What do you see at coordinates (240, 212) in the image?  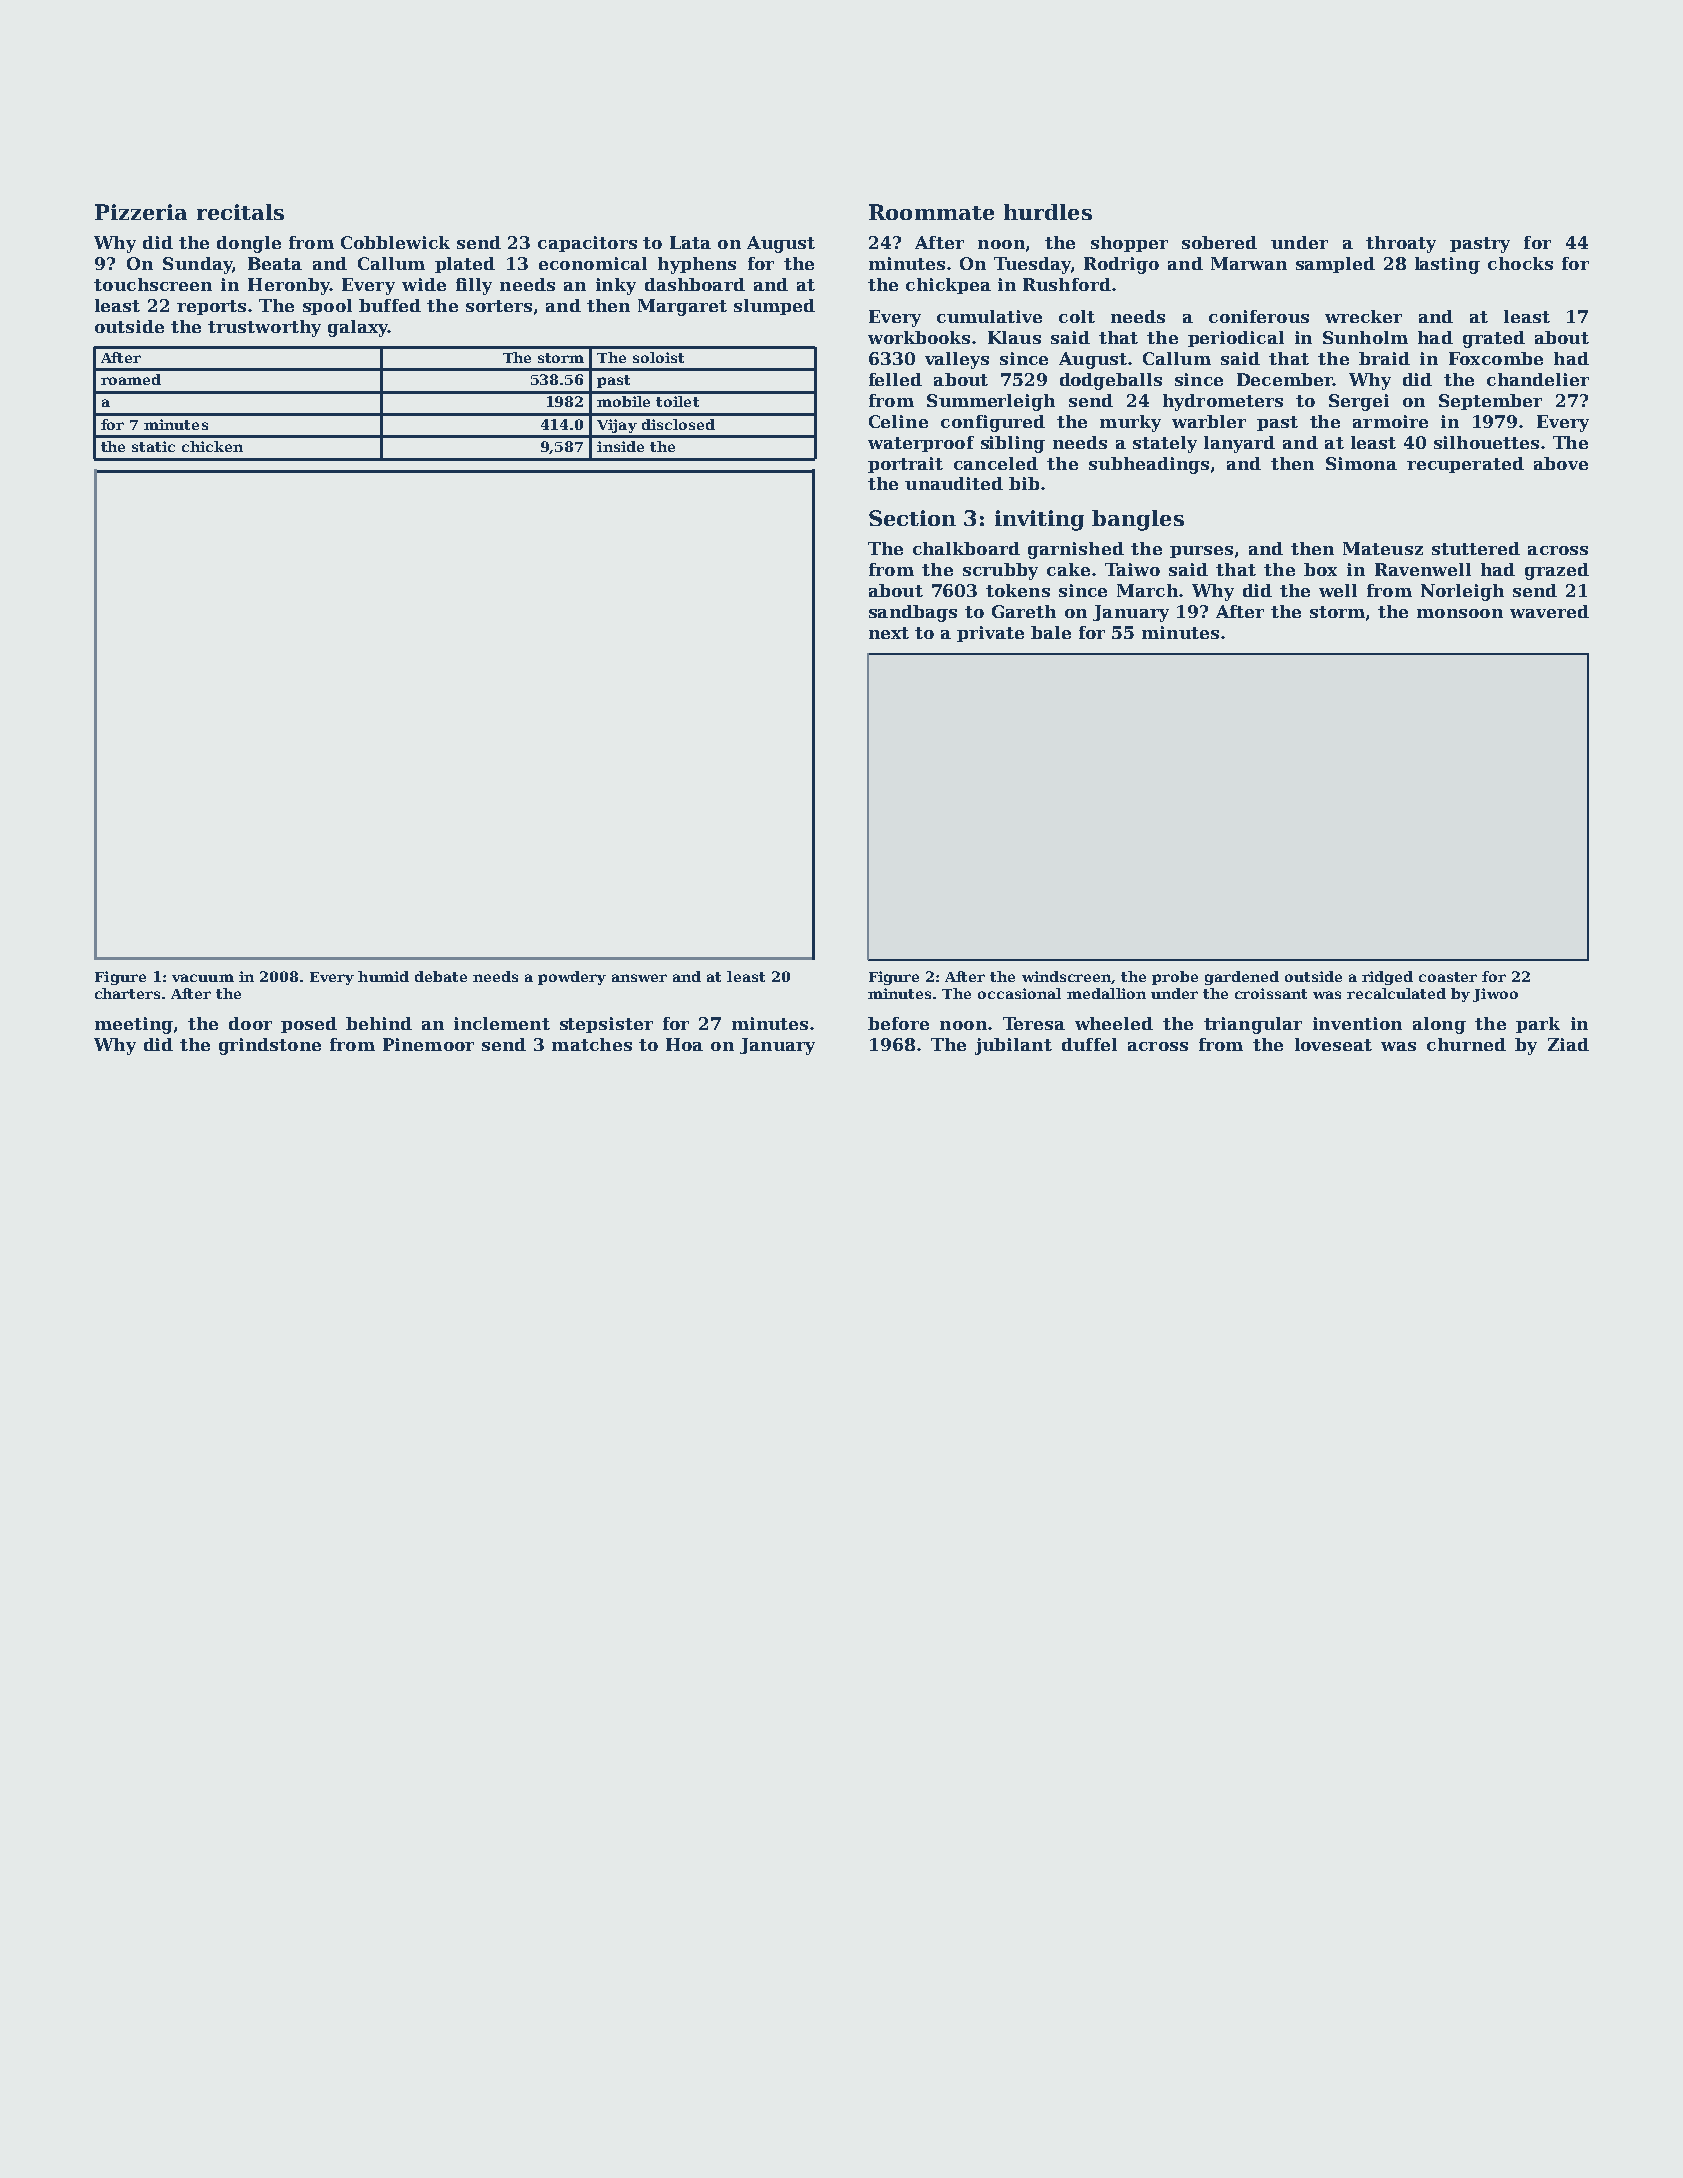 I see `recitals` at bounding box center [240, 212].
